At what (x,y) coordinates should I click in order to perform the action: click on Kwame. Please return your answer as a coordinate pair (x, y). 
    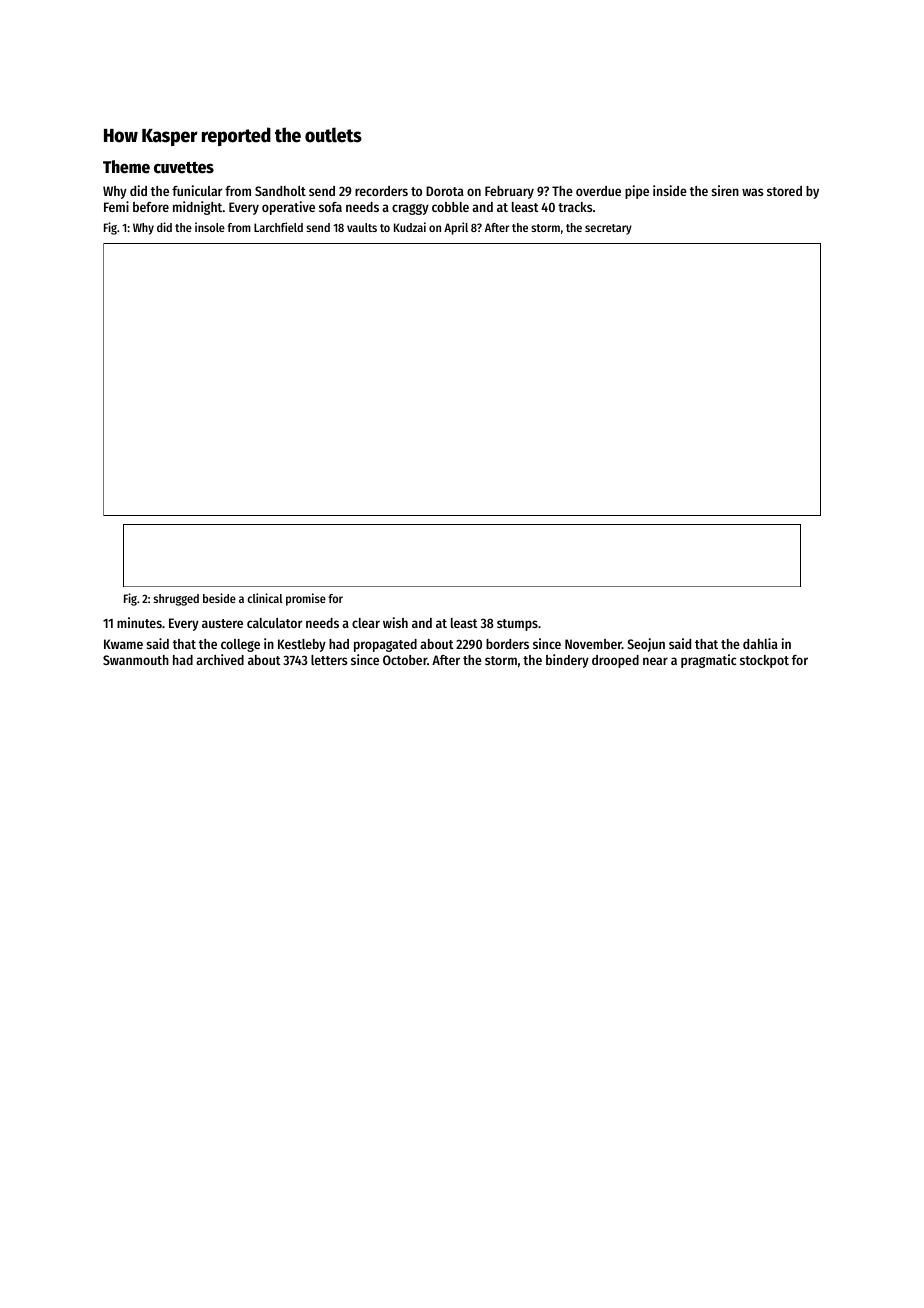
    Looking at the image, I should click on (123, 644).
